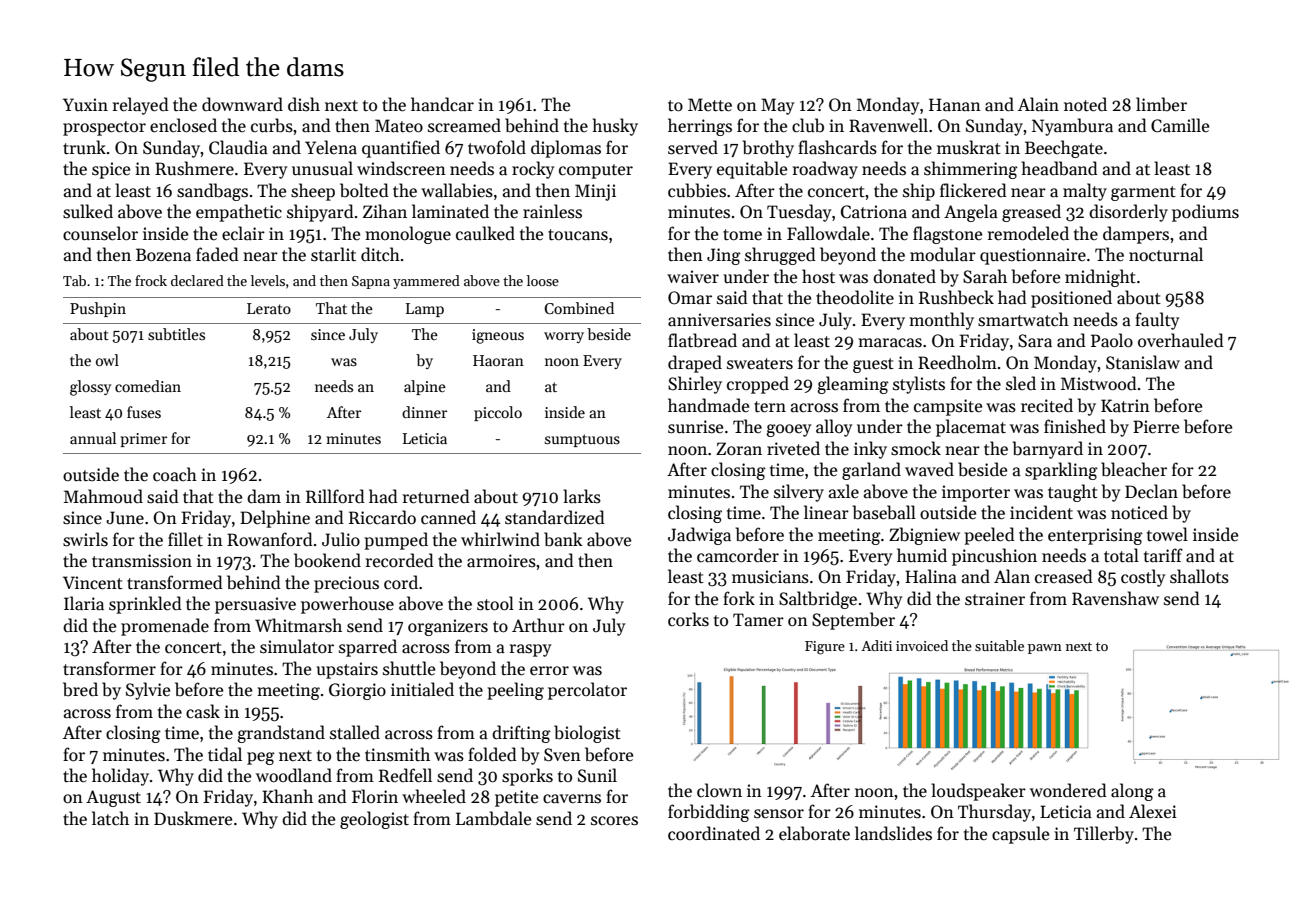 The width and height of the image is (1308, 924). What do you see at coordinates (1161, 104) in the image?
I see `limber` at bounding box center [1161, 104].
